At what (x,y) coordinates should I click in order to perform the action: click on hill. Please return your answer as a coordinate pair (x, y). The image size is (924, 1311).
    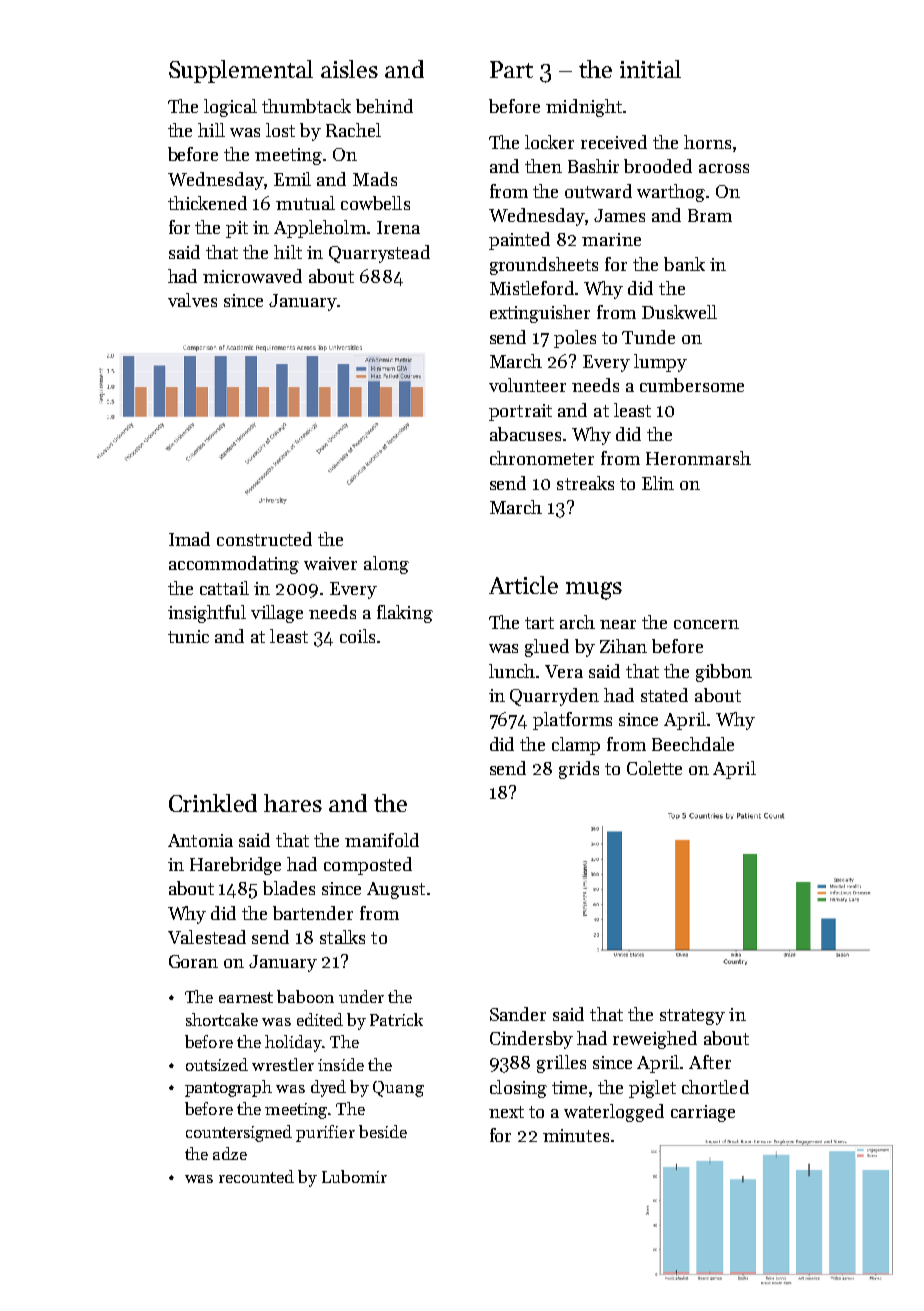
    Looking at the image, I should click on (211, 130).
